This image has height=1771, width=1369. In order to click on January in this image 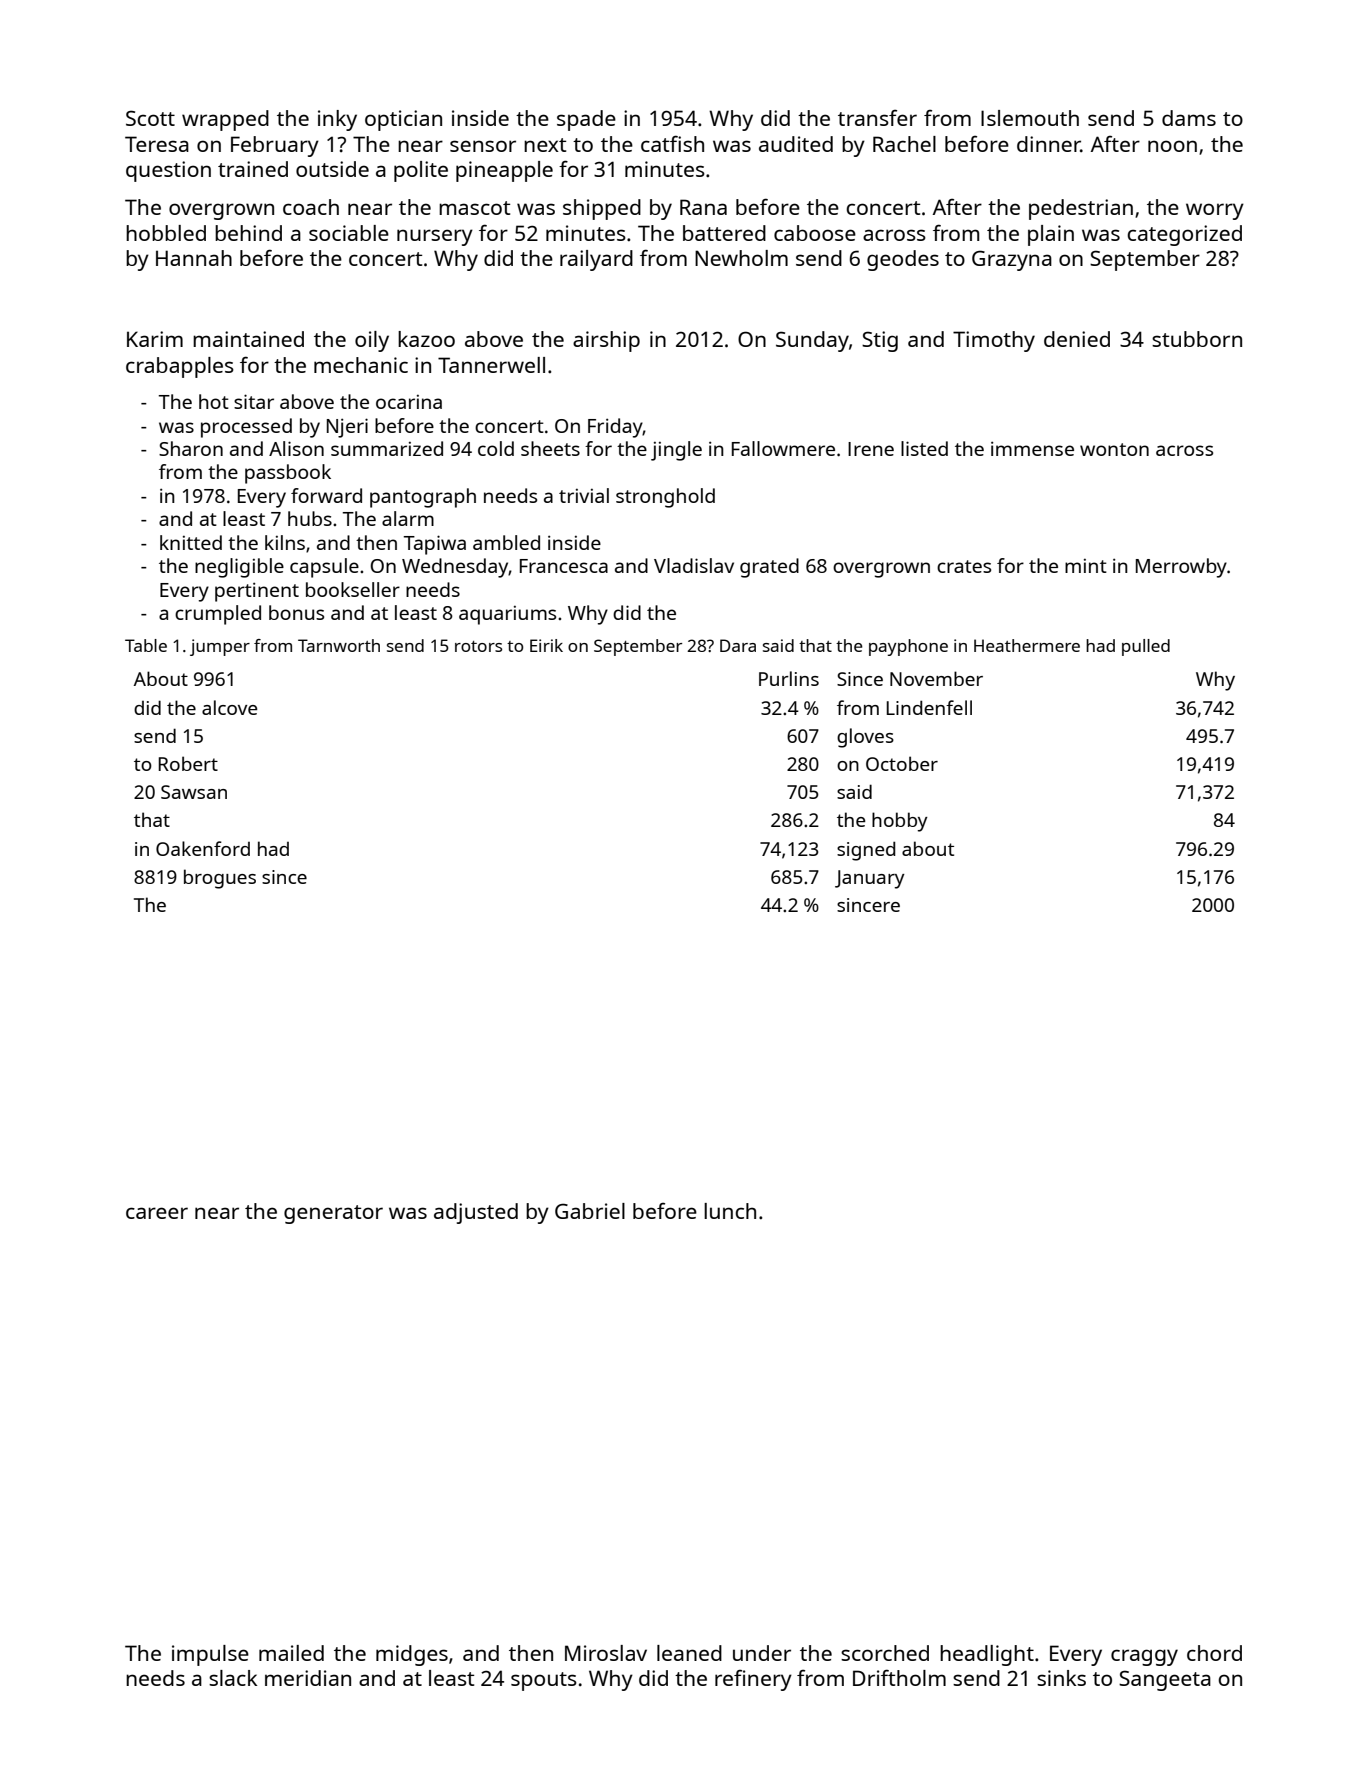, I will do `click(870, 879)`.
